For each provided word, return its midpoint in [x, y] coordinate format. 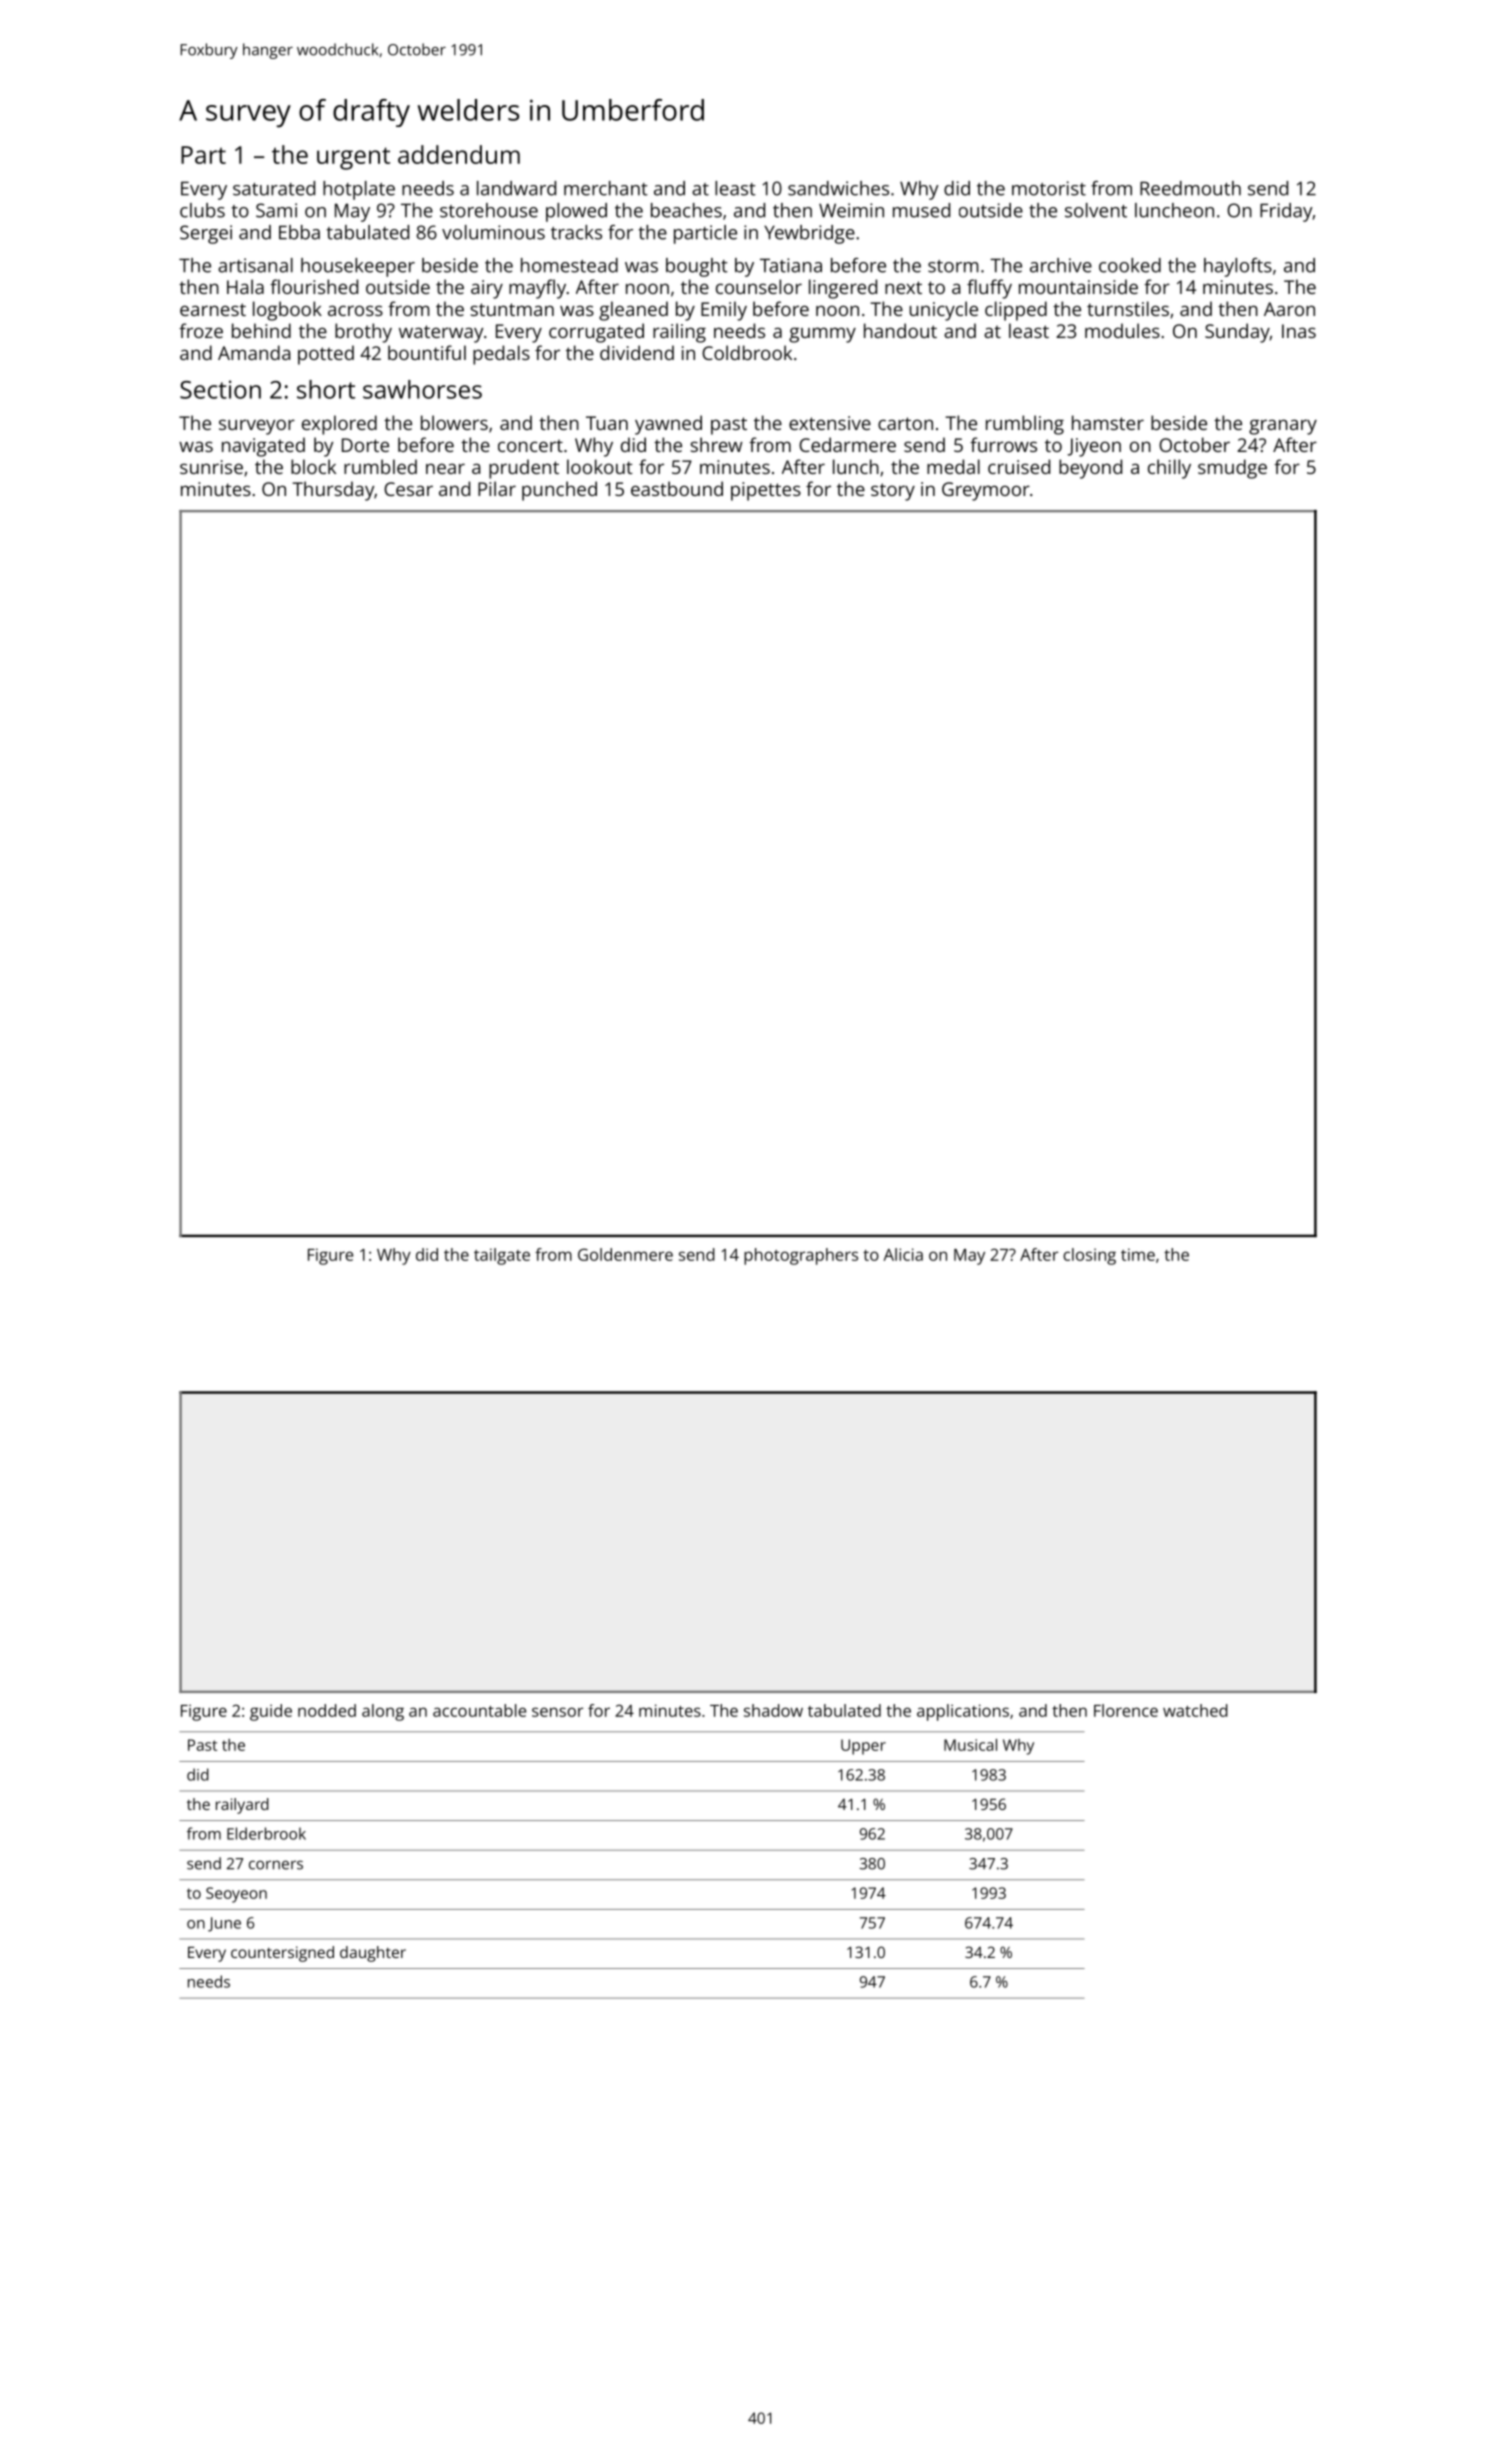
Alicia [903, 1254]
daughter [373, 1954]
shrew [717, 444]
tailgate [502, 1256]
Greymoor [986, 491]
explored [339, 425]
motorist [1049, 188]
